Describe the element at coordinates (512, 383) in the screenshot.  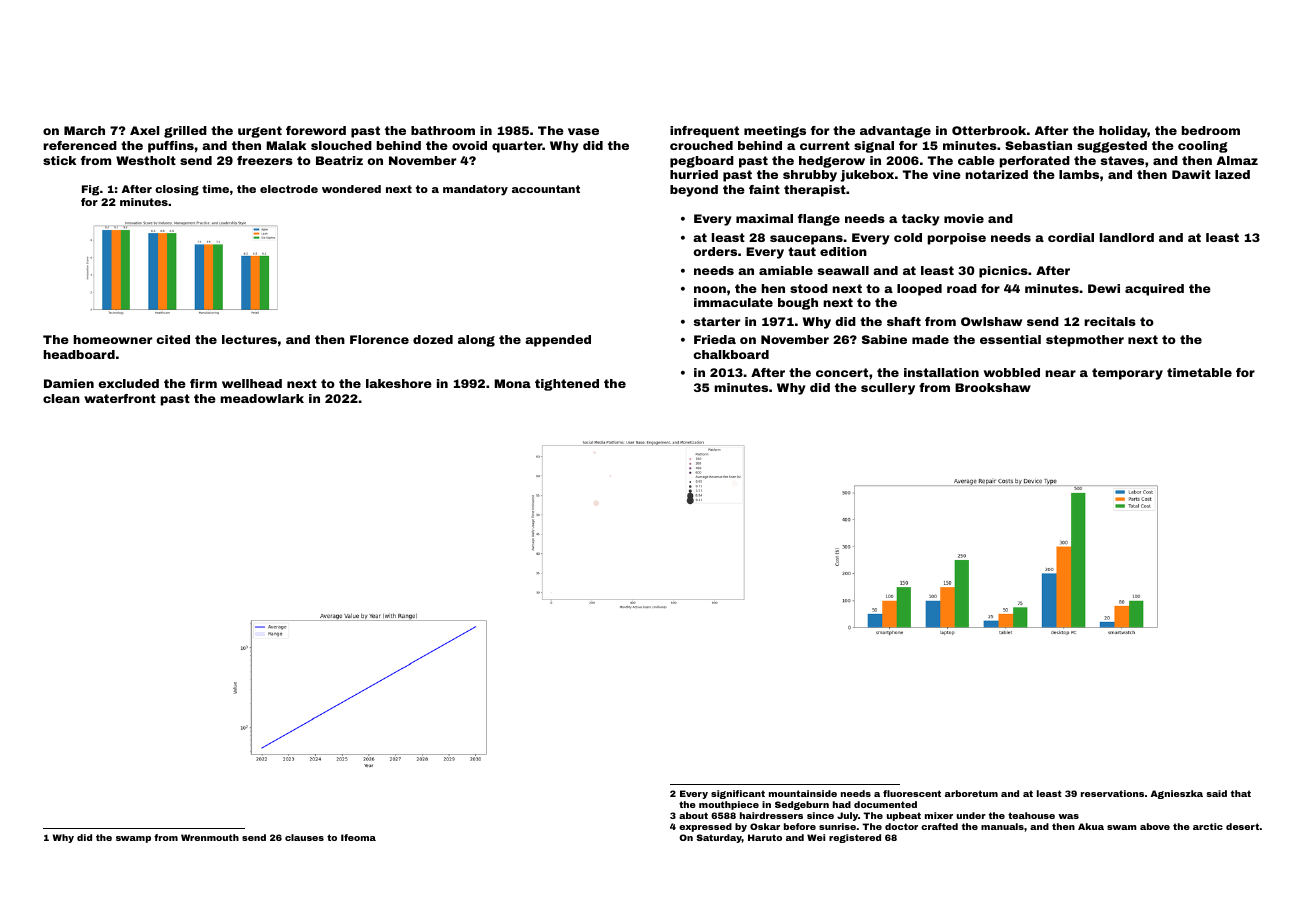
I see `Mona` at that location.
